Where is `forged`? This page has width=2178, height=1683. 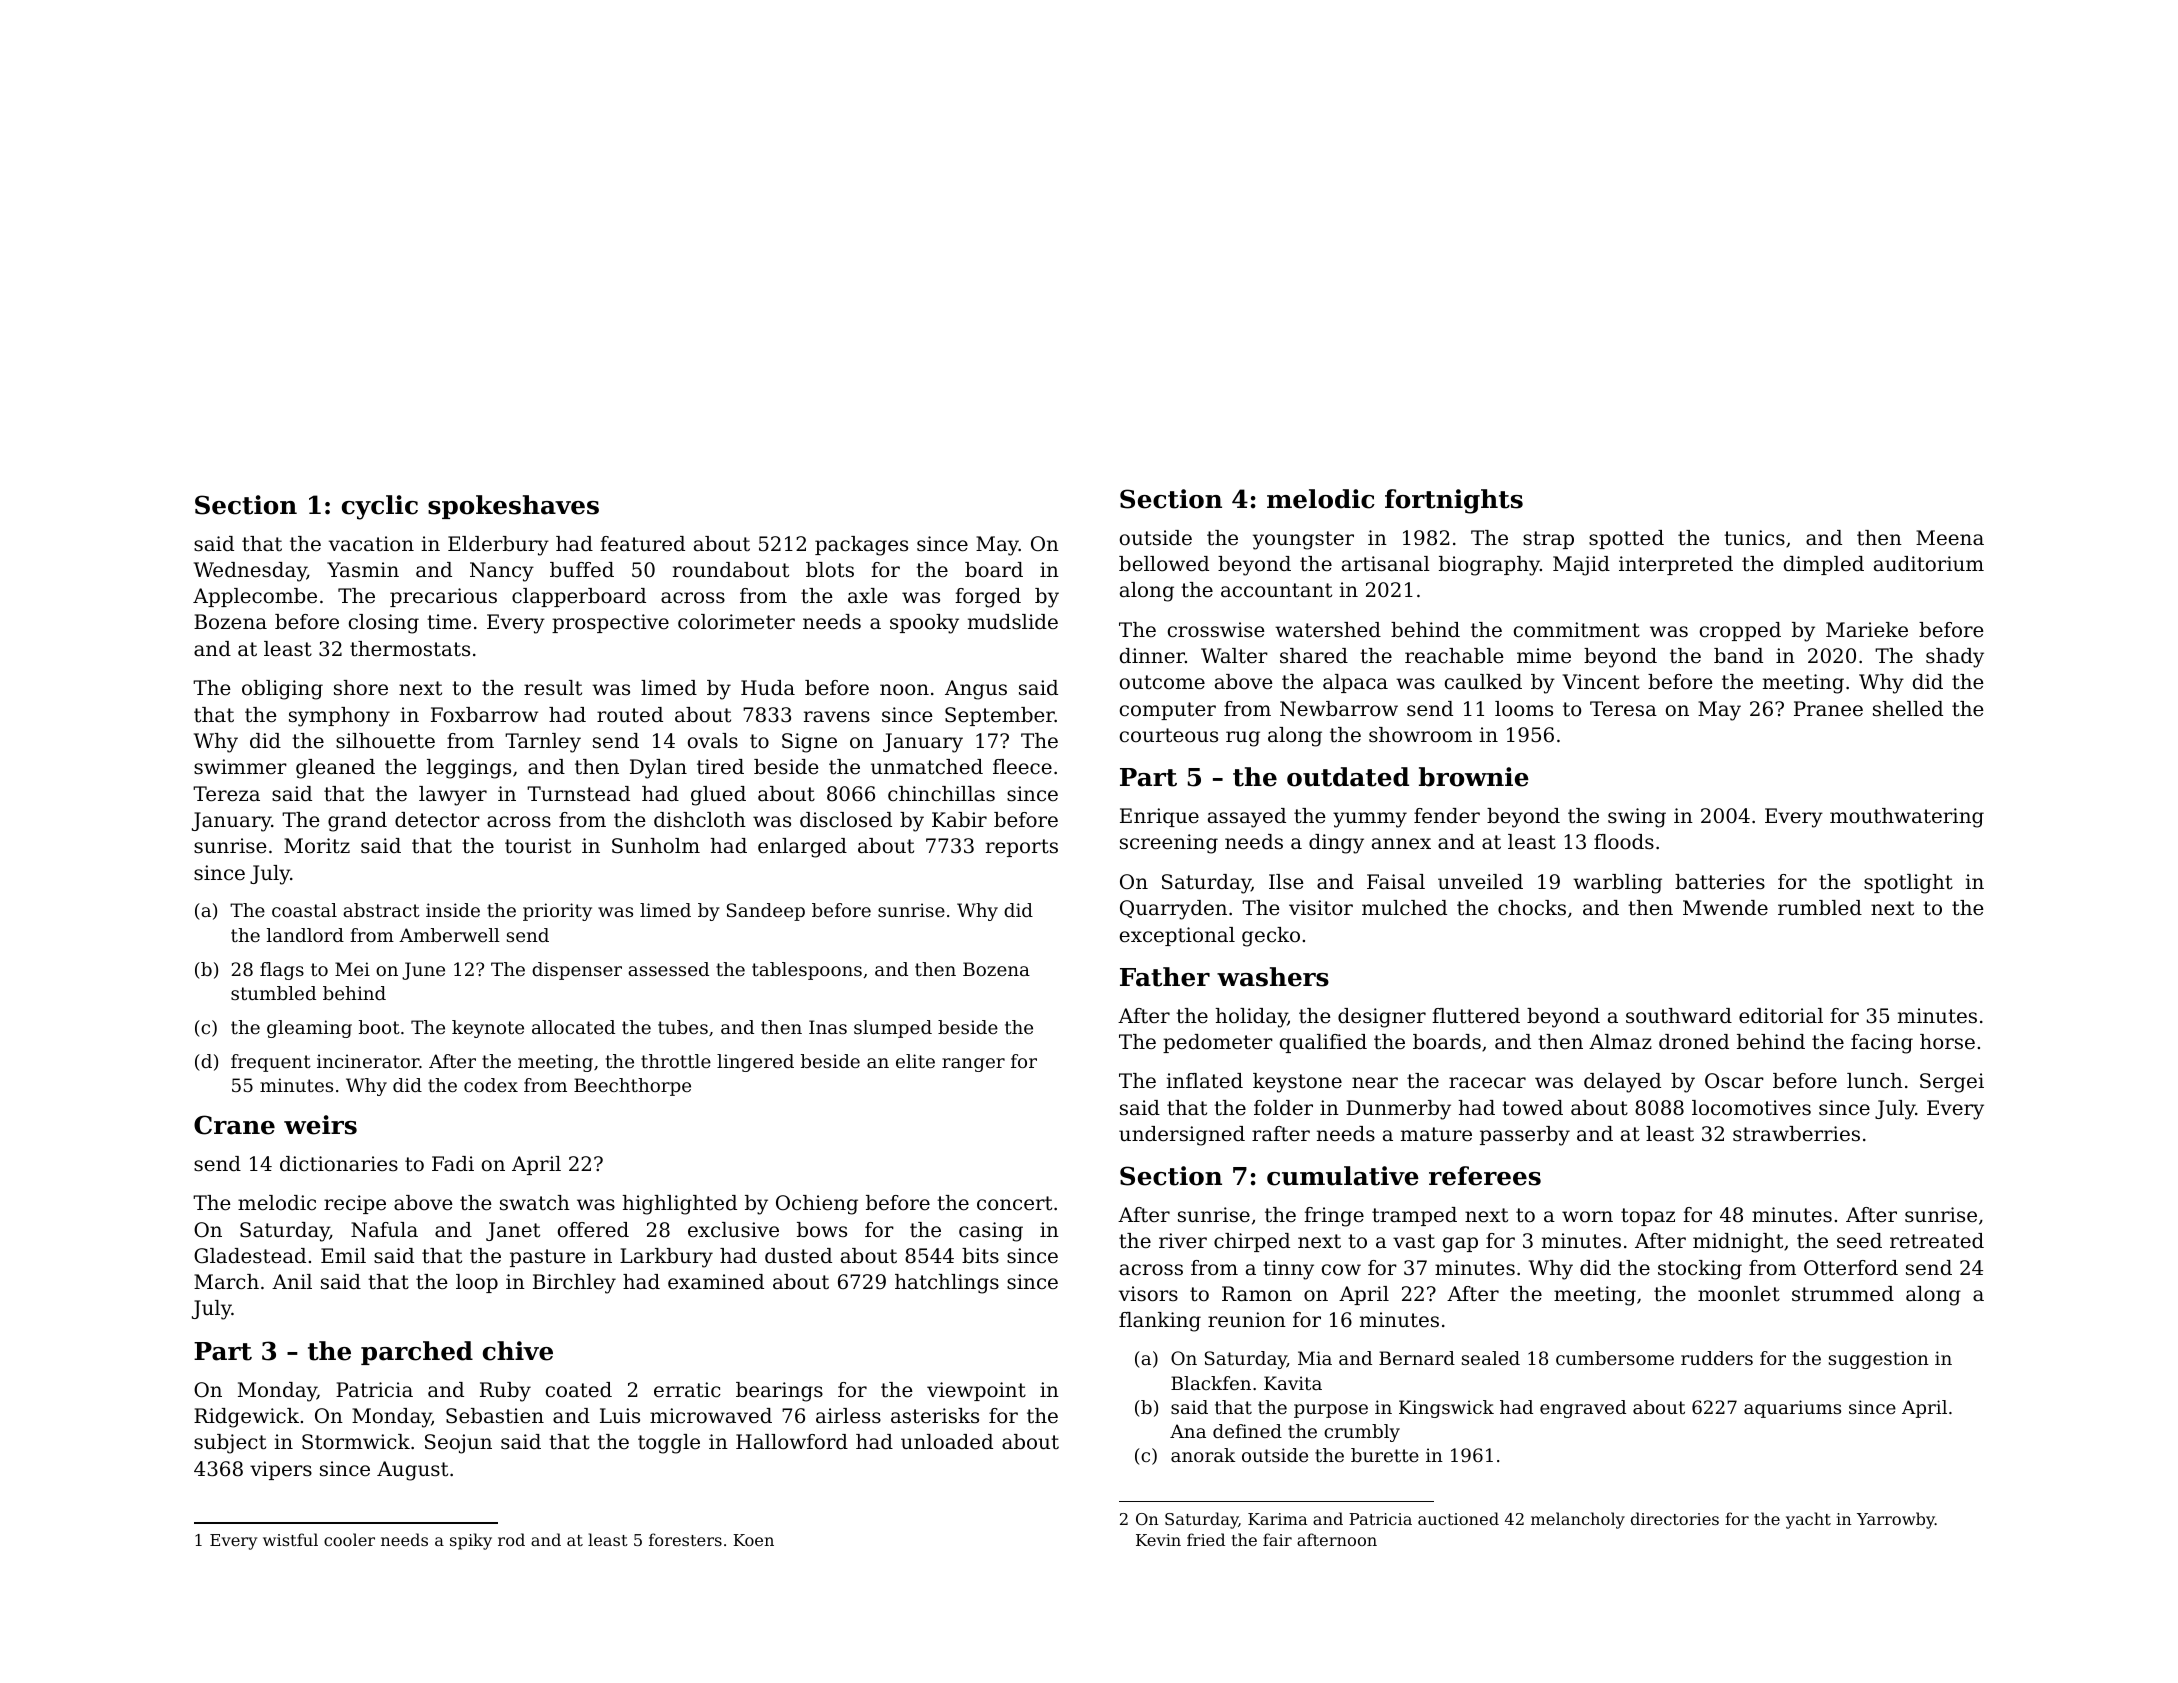 forged is located at coordinates (988, 598).
